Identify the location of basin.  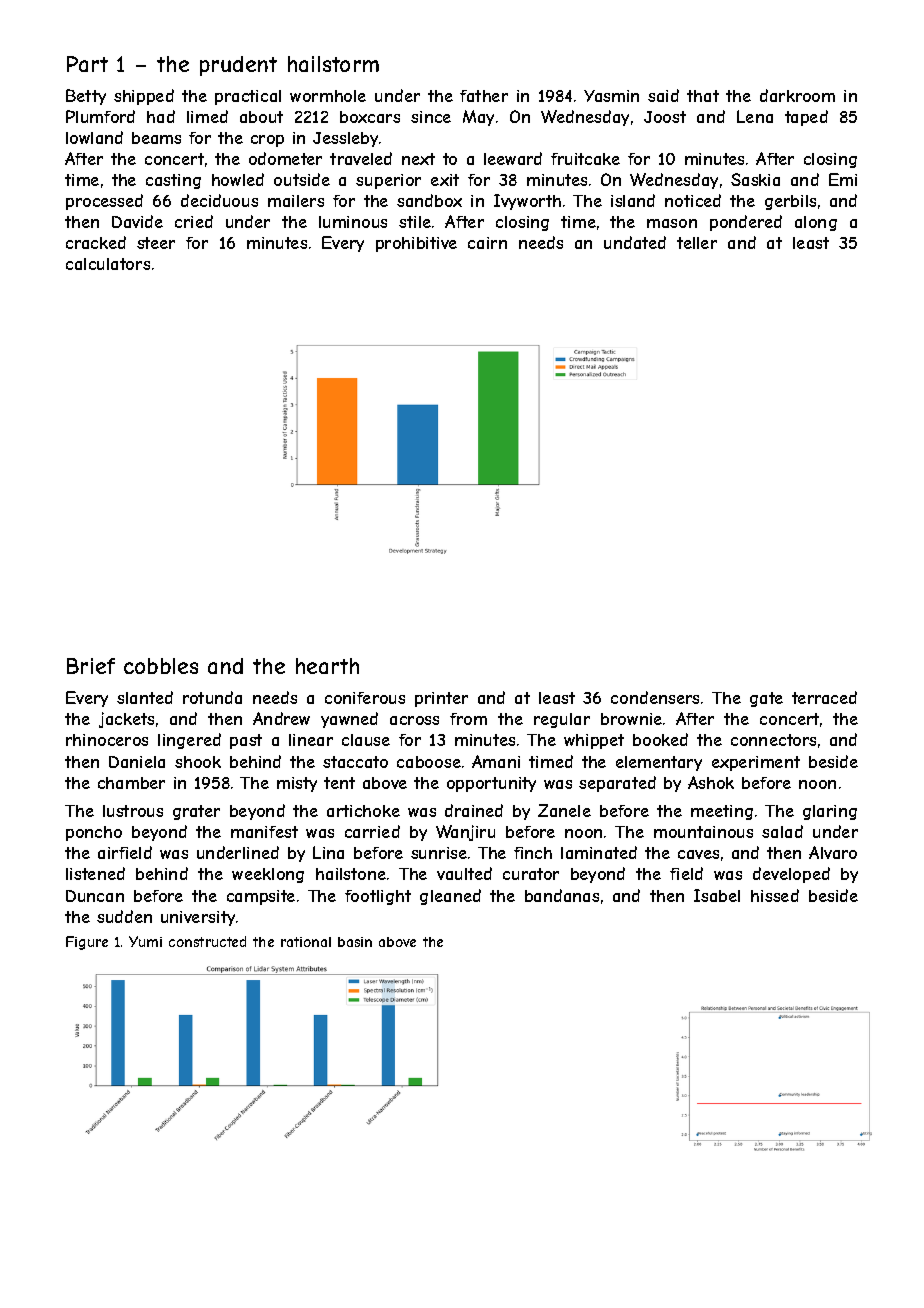
(355, 942).
